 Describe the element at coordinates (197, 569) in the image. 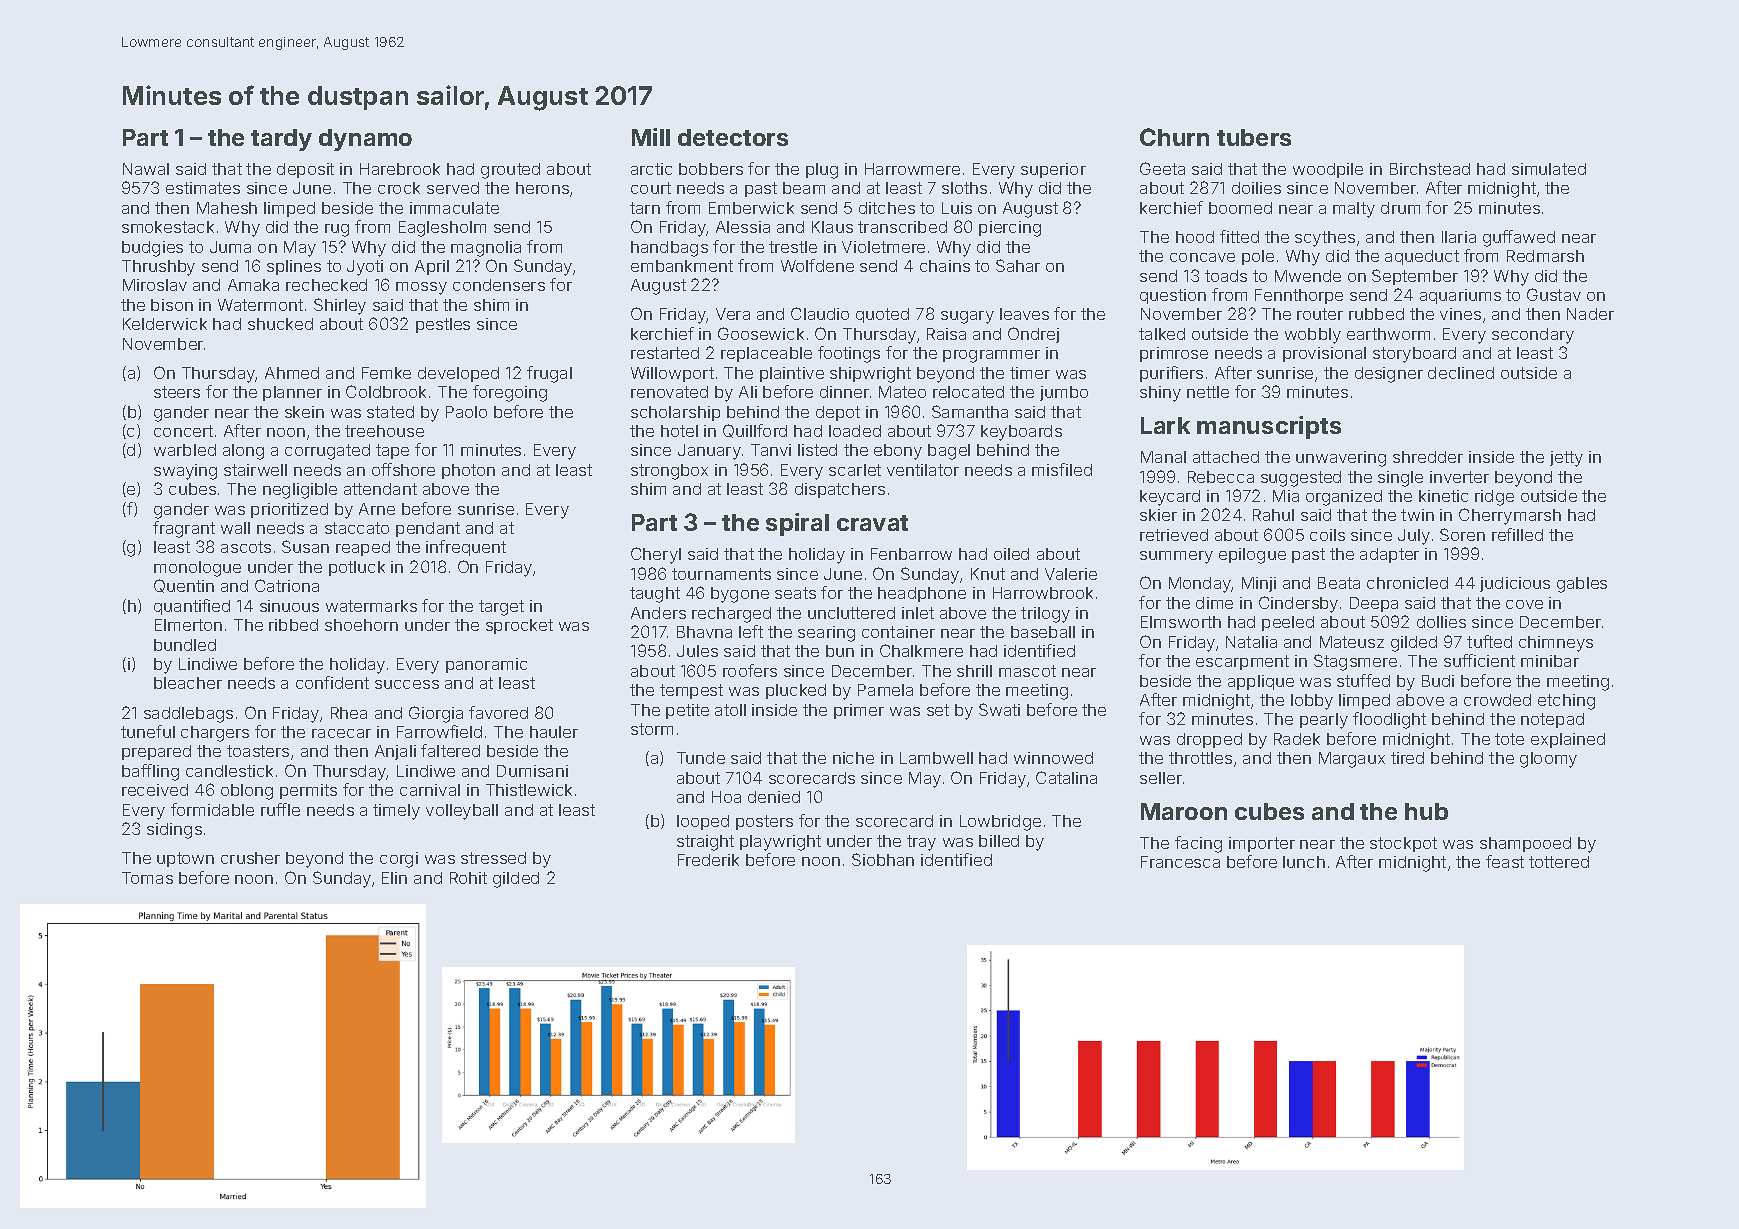

I see `monologue` at that location.
